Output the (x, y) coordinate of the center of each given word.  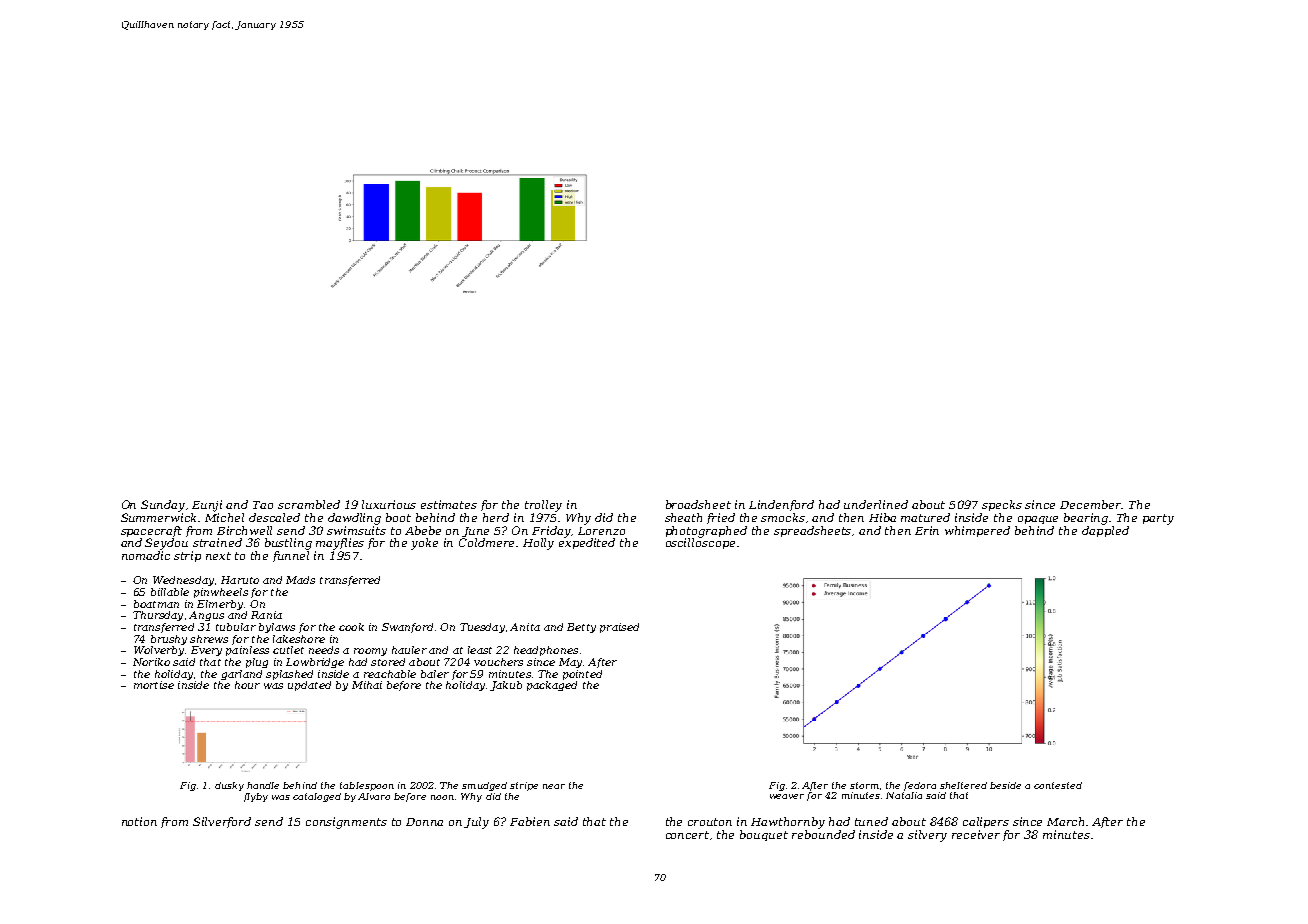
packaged (552, 686)
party (1158, 519)
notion (139, 821)
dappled (1105, 531)
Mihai (367, 685)
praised (619, 628)
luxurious (389, 504)
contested (1058, 785)
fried (721, 518)
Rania (266, 615)
